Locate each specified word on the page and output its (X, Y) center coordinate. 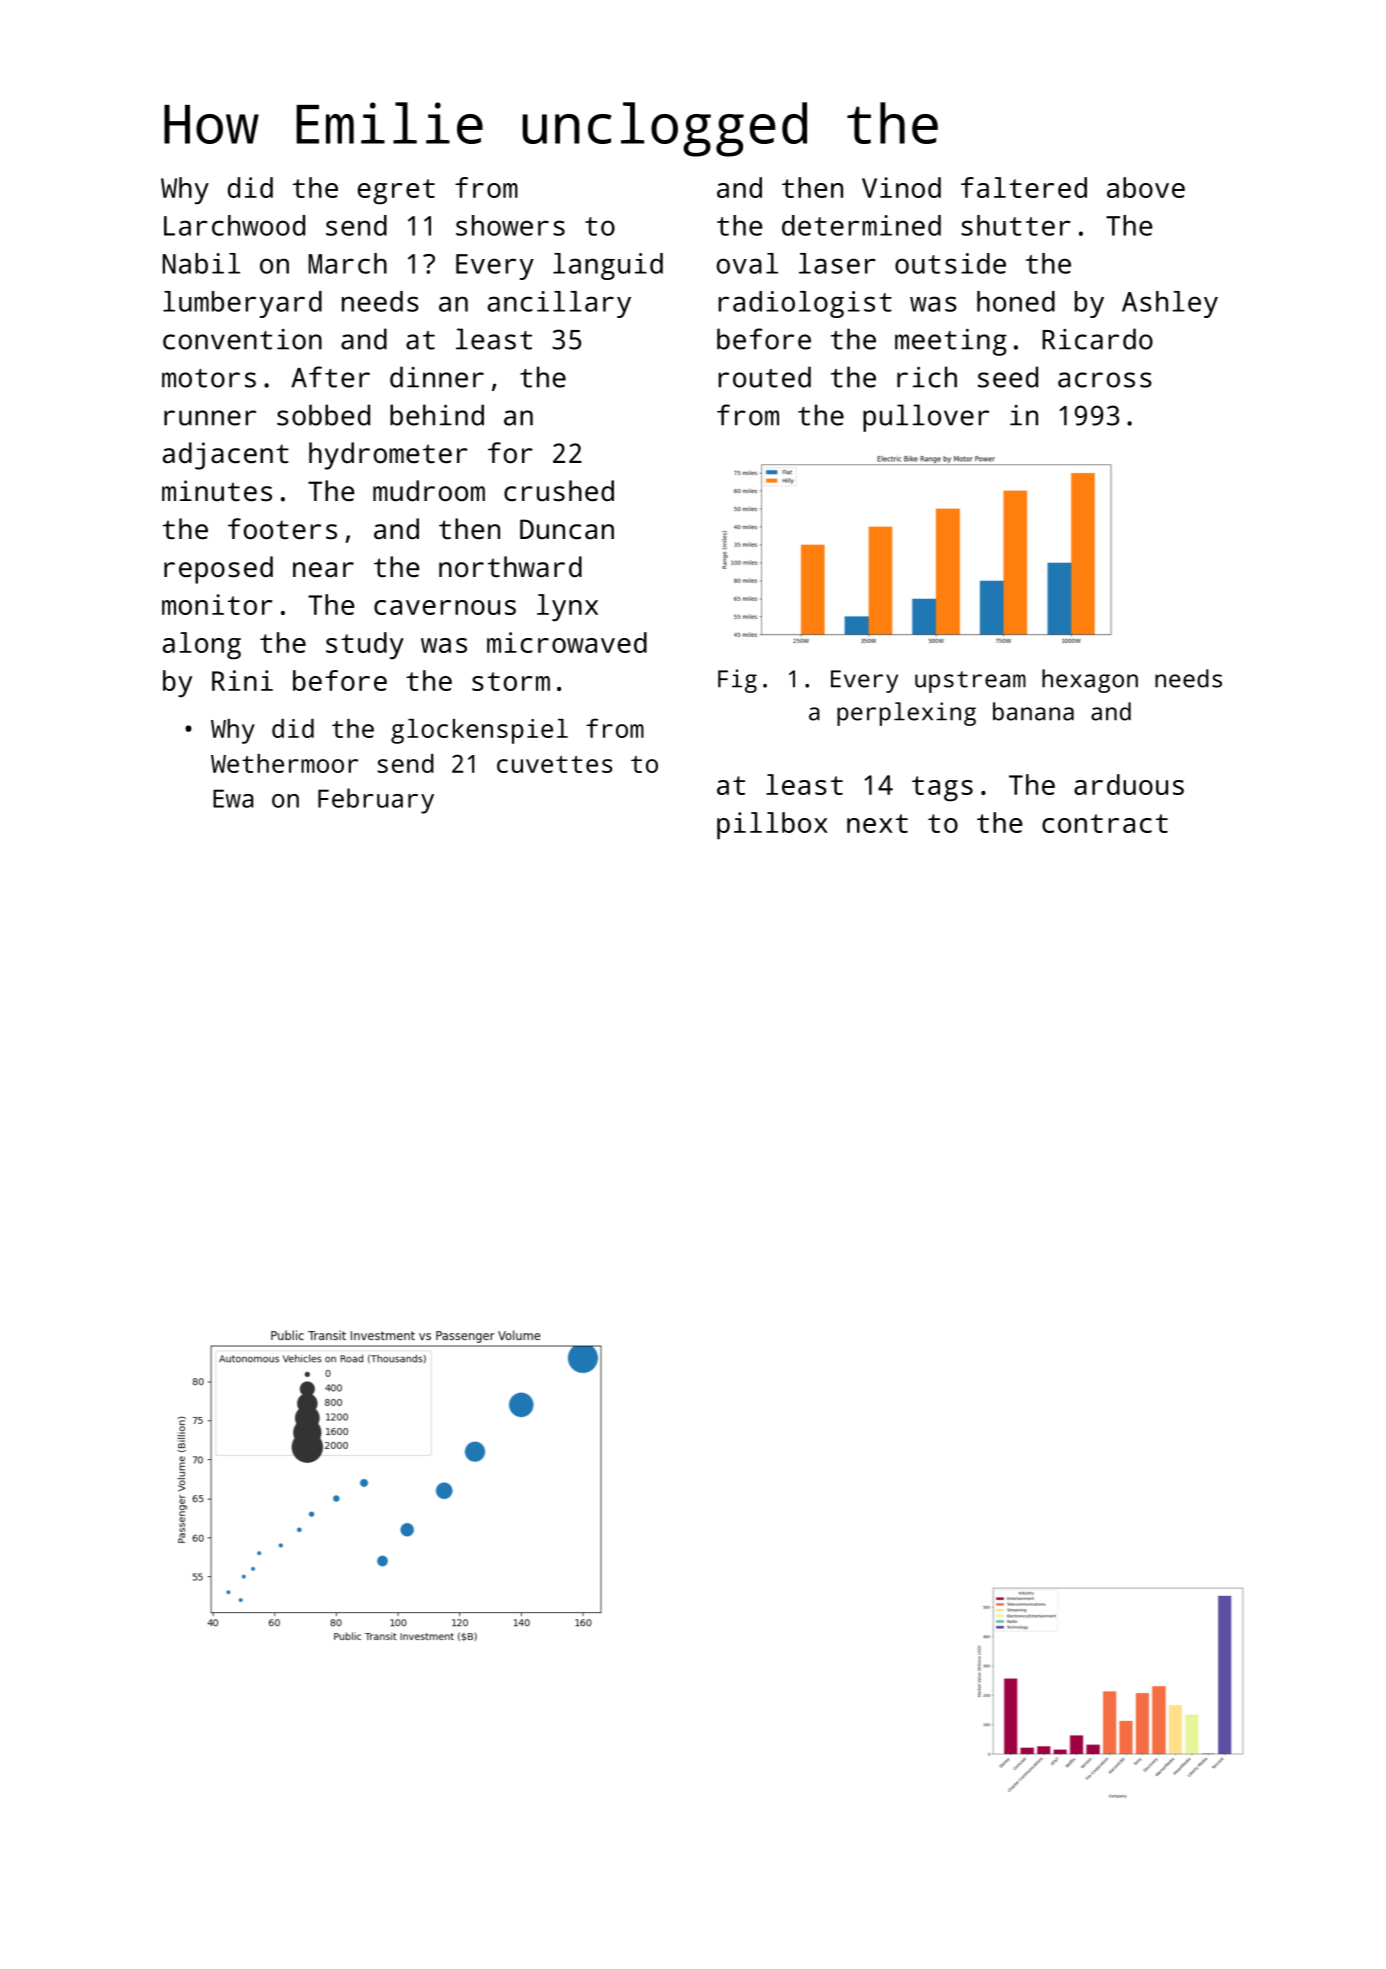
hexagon (1090, 681)
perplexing (906, 714)
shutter (1016, 225)
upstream (970, 682)
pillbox (772, 826)
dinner (437, 377)
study (365, 645)
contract (1105, 823)
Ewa (233, 798)
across (1105, 380)
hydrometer (388, 456)
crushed (559, 491)
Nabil (201, 263)
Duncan (567, 529)
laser (837, 263)
